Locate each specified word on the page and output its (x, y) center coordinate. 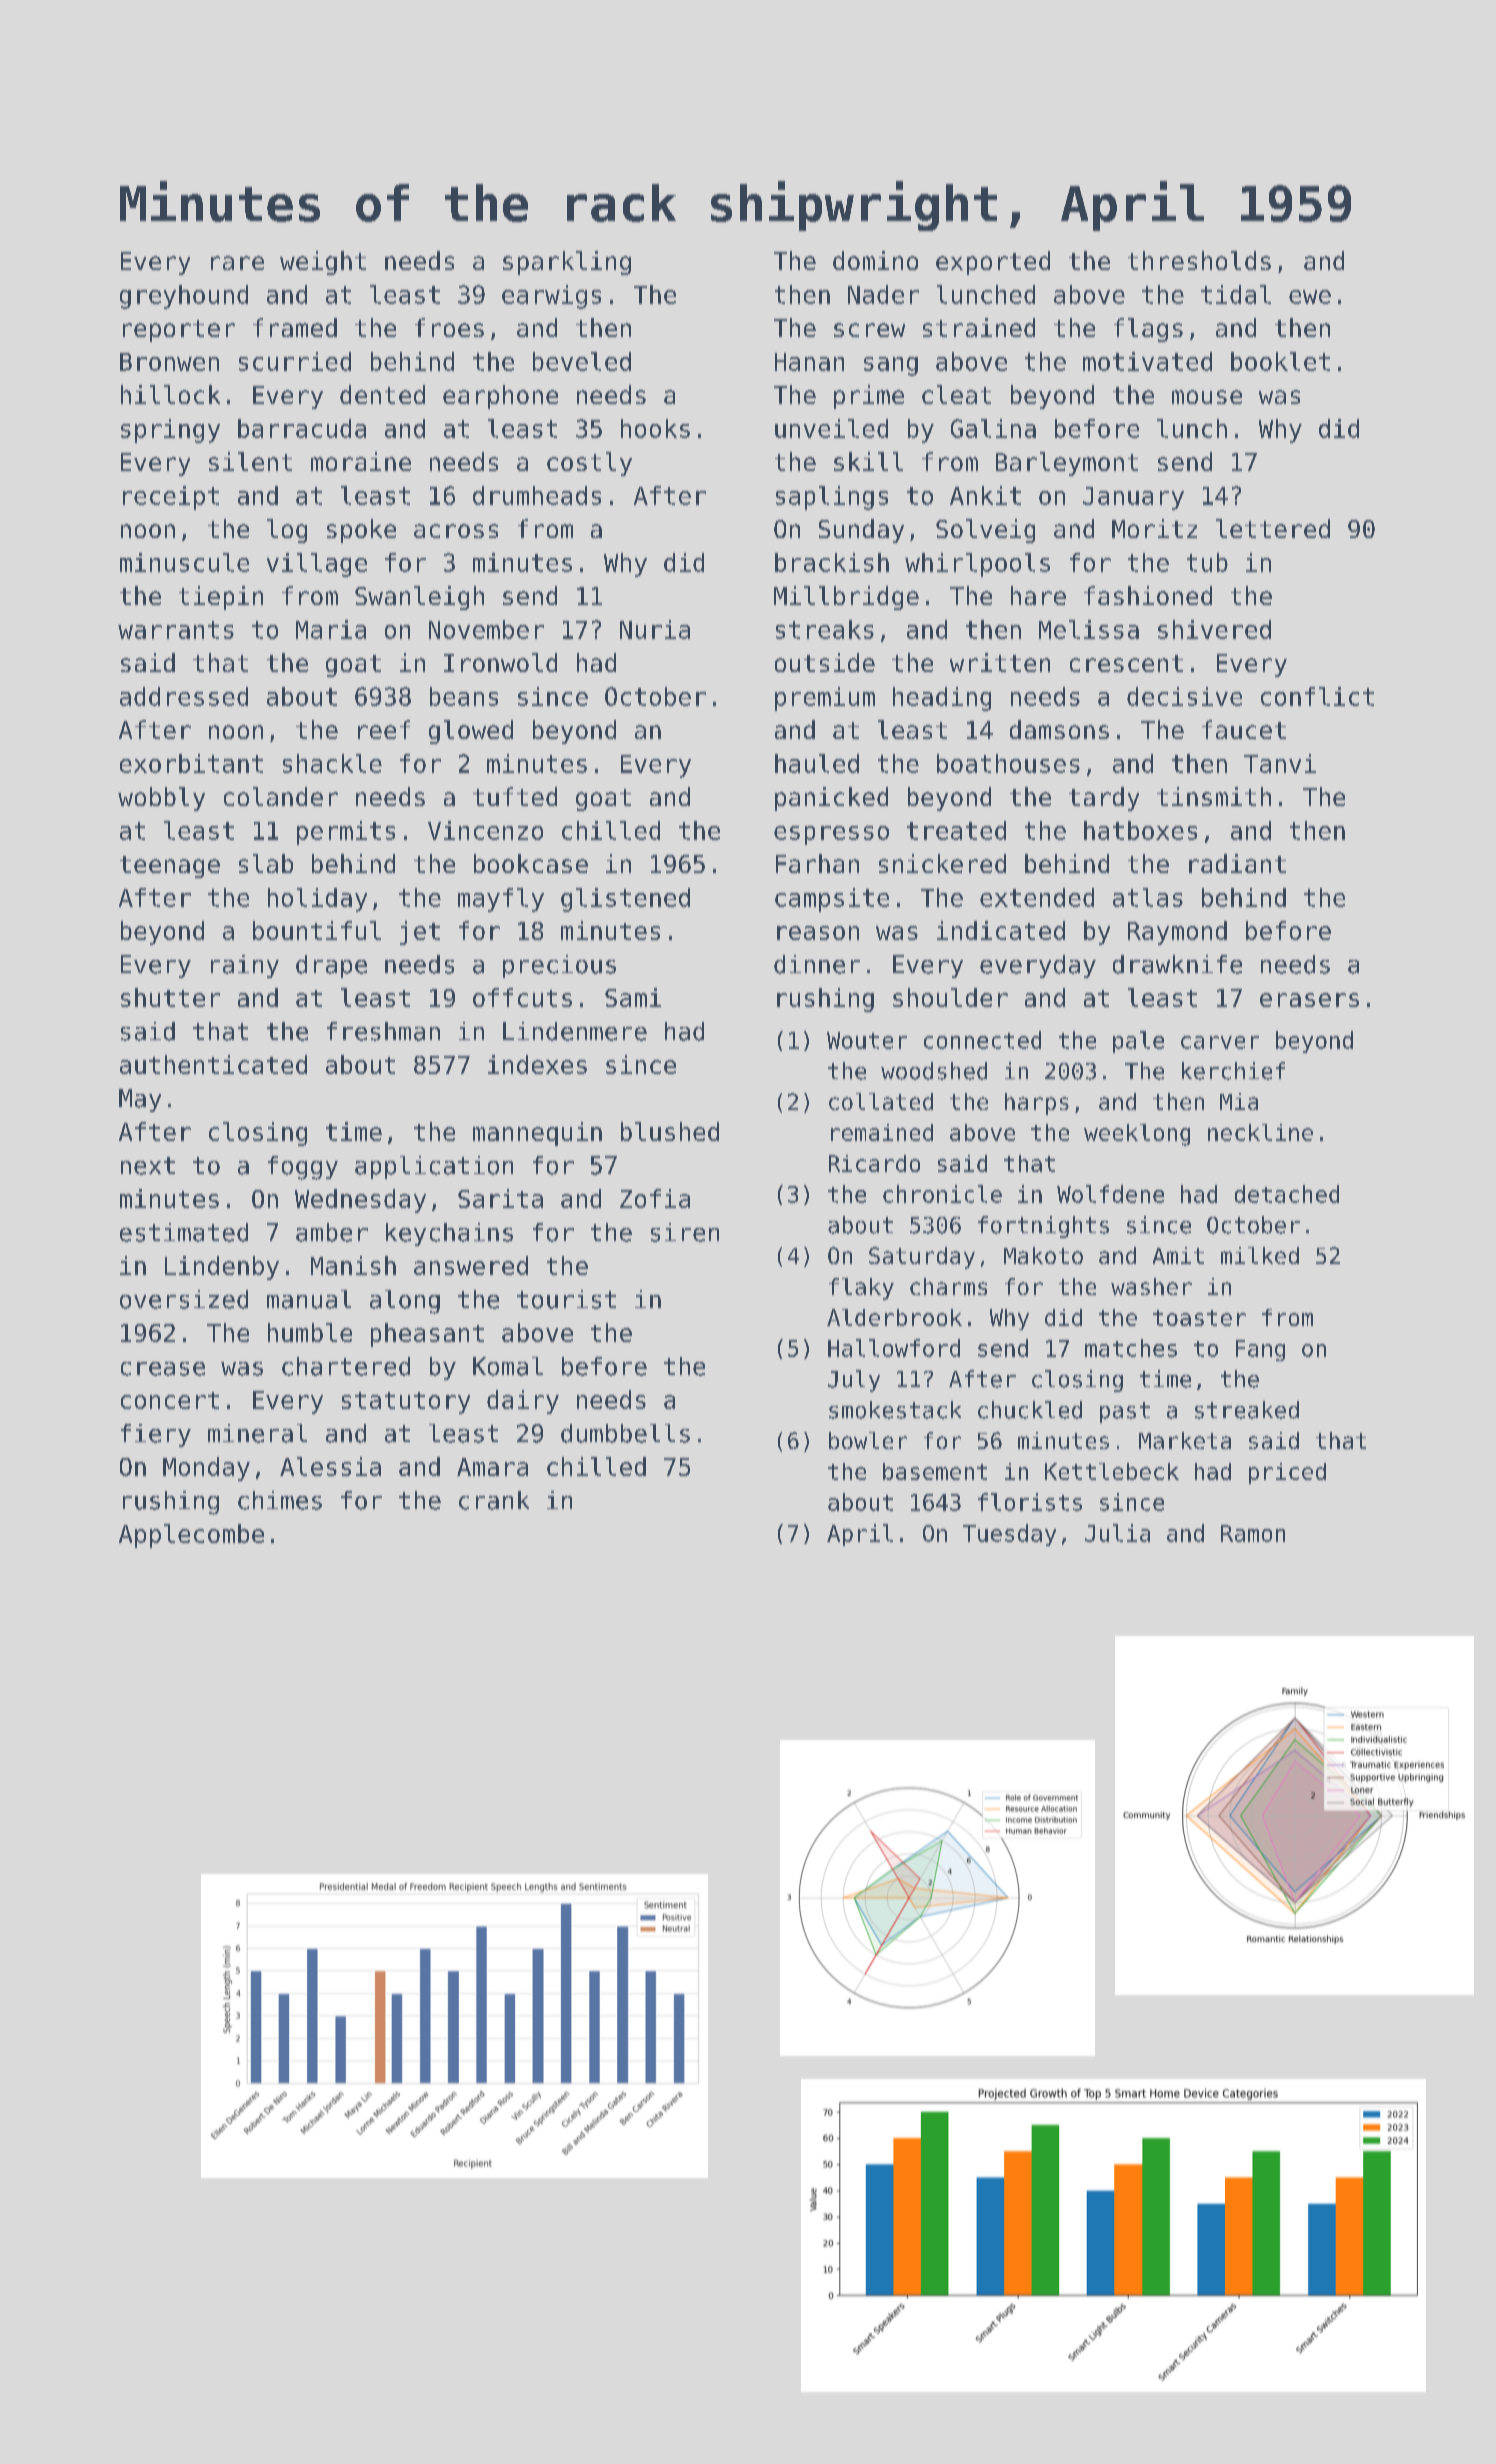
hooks (655, 428)
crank (494, 1500)
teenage (170, 867)
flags (1148, 330)
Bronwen (169, 362)
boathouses (1008, 763)
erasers (1309, 1000)
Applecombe (191, 1536)
